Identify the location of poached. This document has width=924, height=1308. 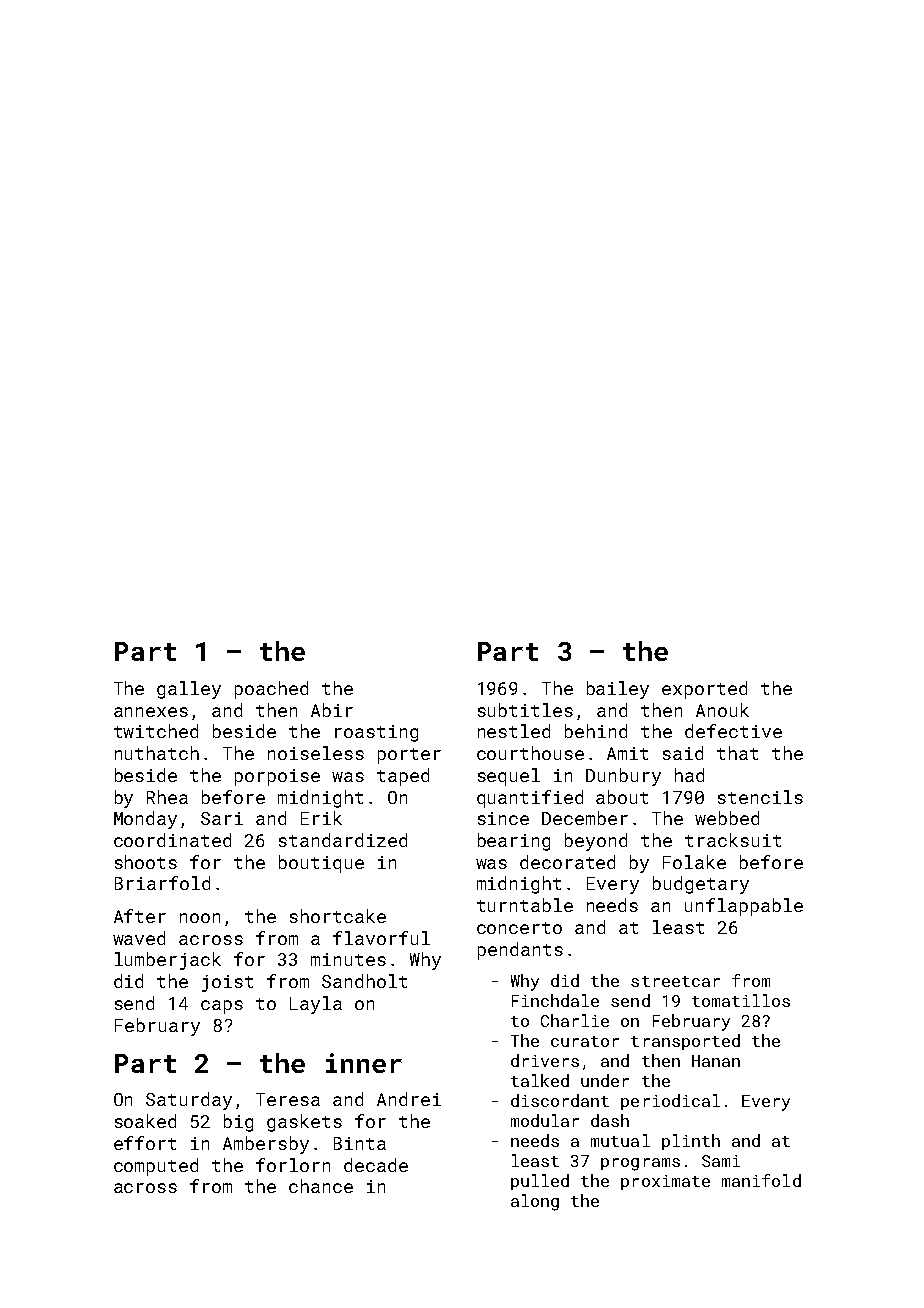
(271, 690).
